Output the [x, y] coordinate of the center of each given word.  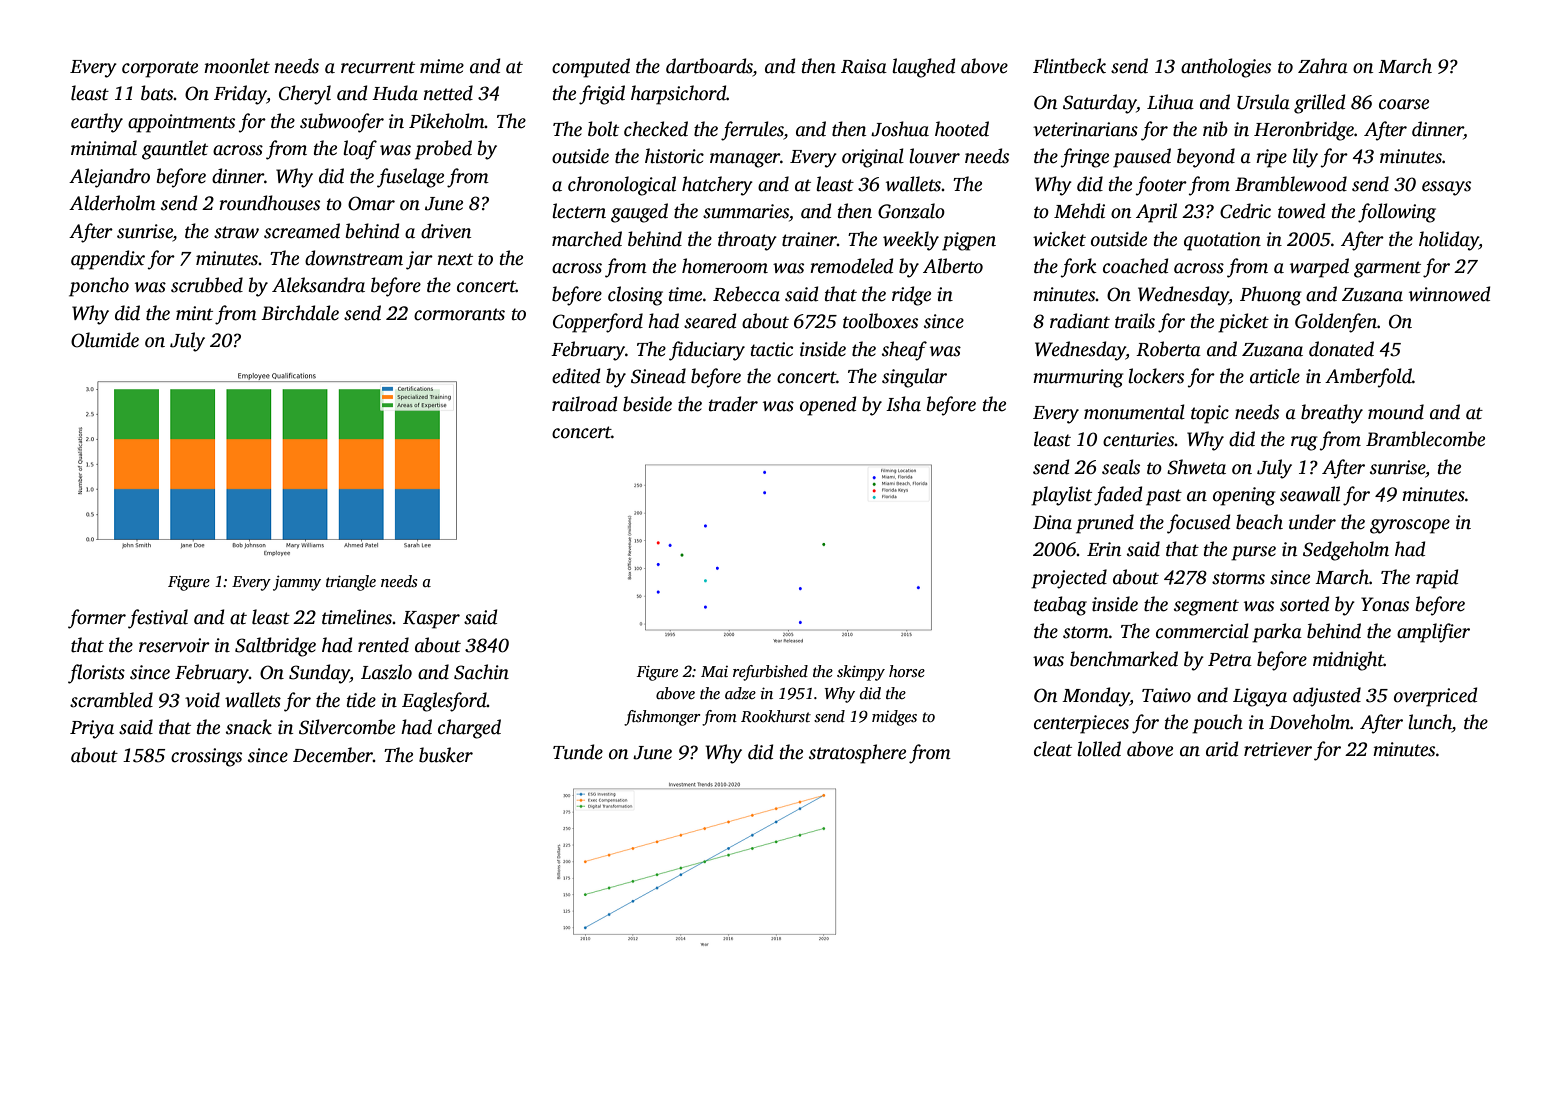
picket [1243, 323]
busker [446, 755]
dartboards [709, 66]
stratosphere [857, 754]
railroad [584, 404]
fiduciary [707, 351]
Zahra [1323, 66]
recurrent [378, 67]
